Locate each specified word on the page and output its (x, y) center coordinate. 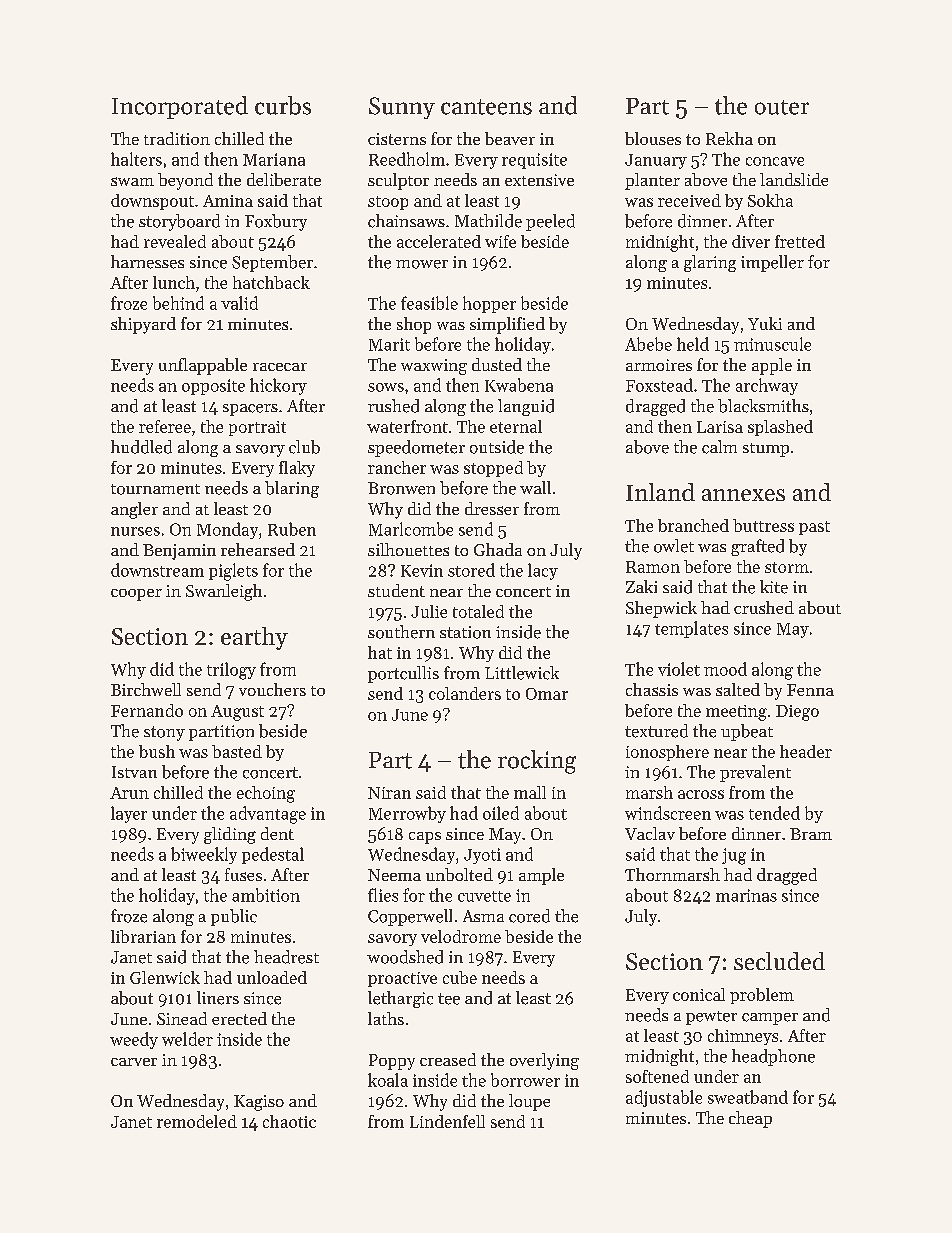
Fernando (147, 710)
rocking (537, 762)
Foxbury (276, 222)
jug (734, 856)
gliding (230, 835)
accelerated (439, 241)
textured (656, 731)
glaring (710, 263)
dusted (497, 364)
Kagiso (259, 1103)
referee (165, 426)
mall (530, 792)
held (693, 344)
